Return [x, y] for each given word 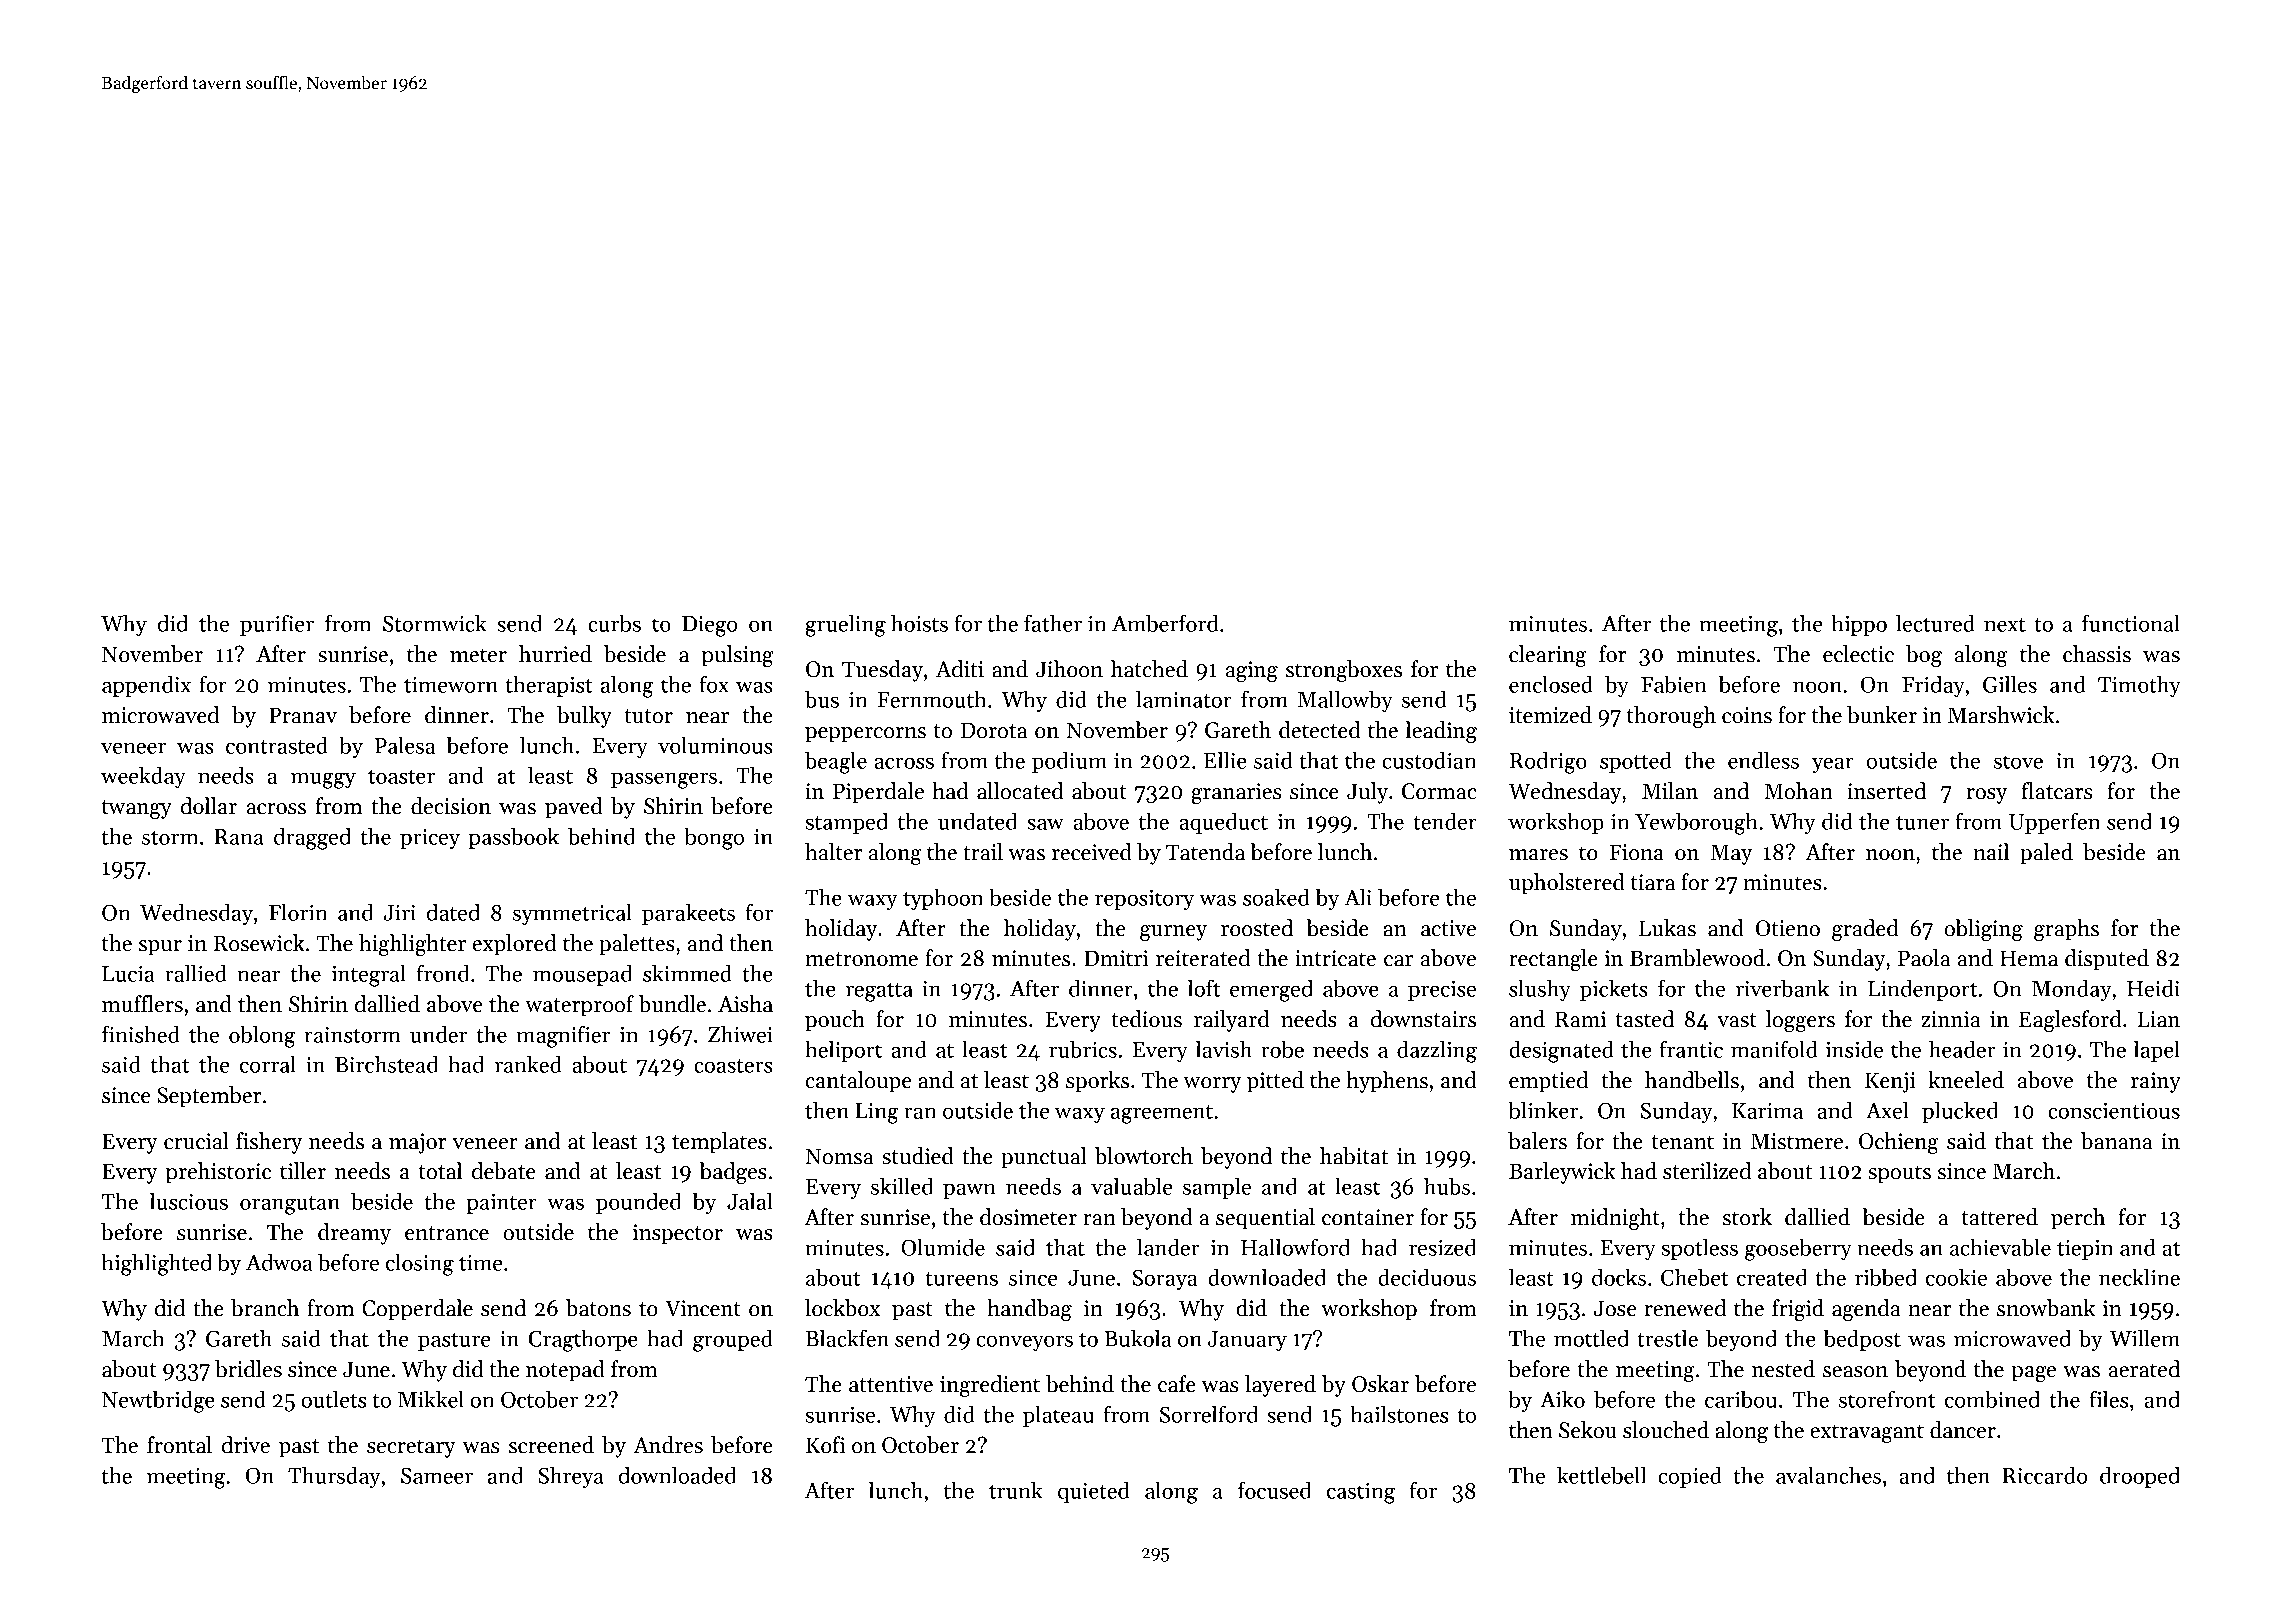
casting [1361, 1493]
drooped [2140, 1477]
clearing [1548, 656]
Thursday [334, 1477]
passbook [513, 838]
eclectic [1858, 654]
